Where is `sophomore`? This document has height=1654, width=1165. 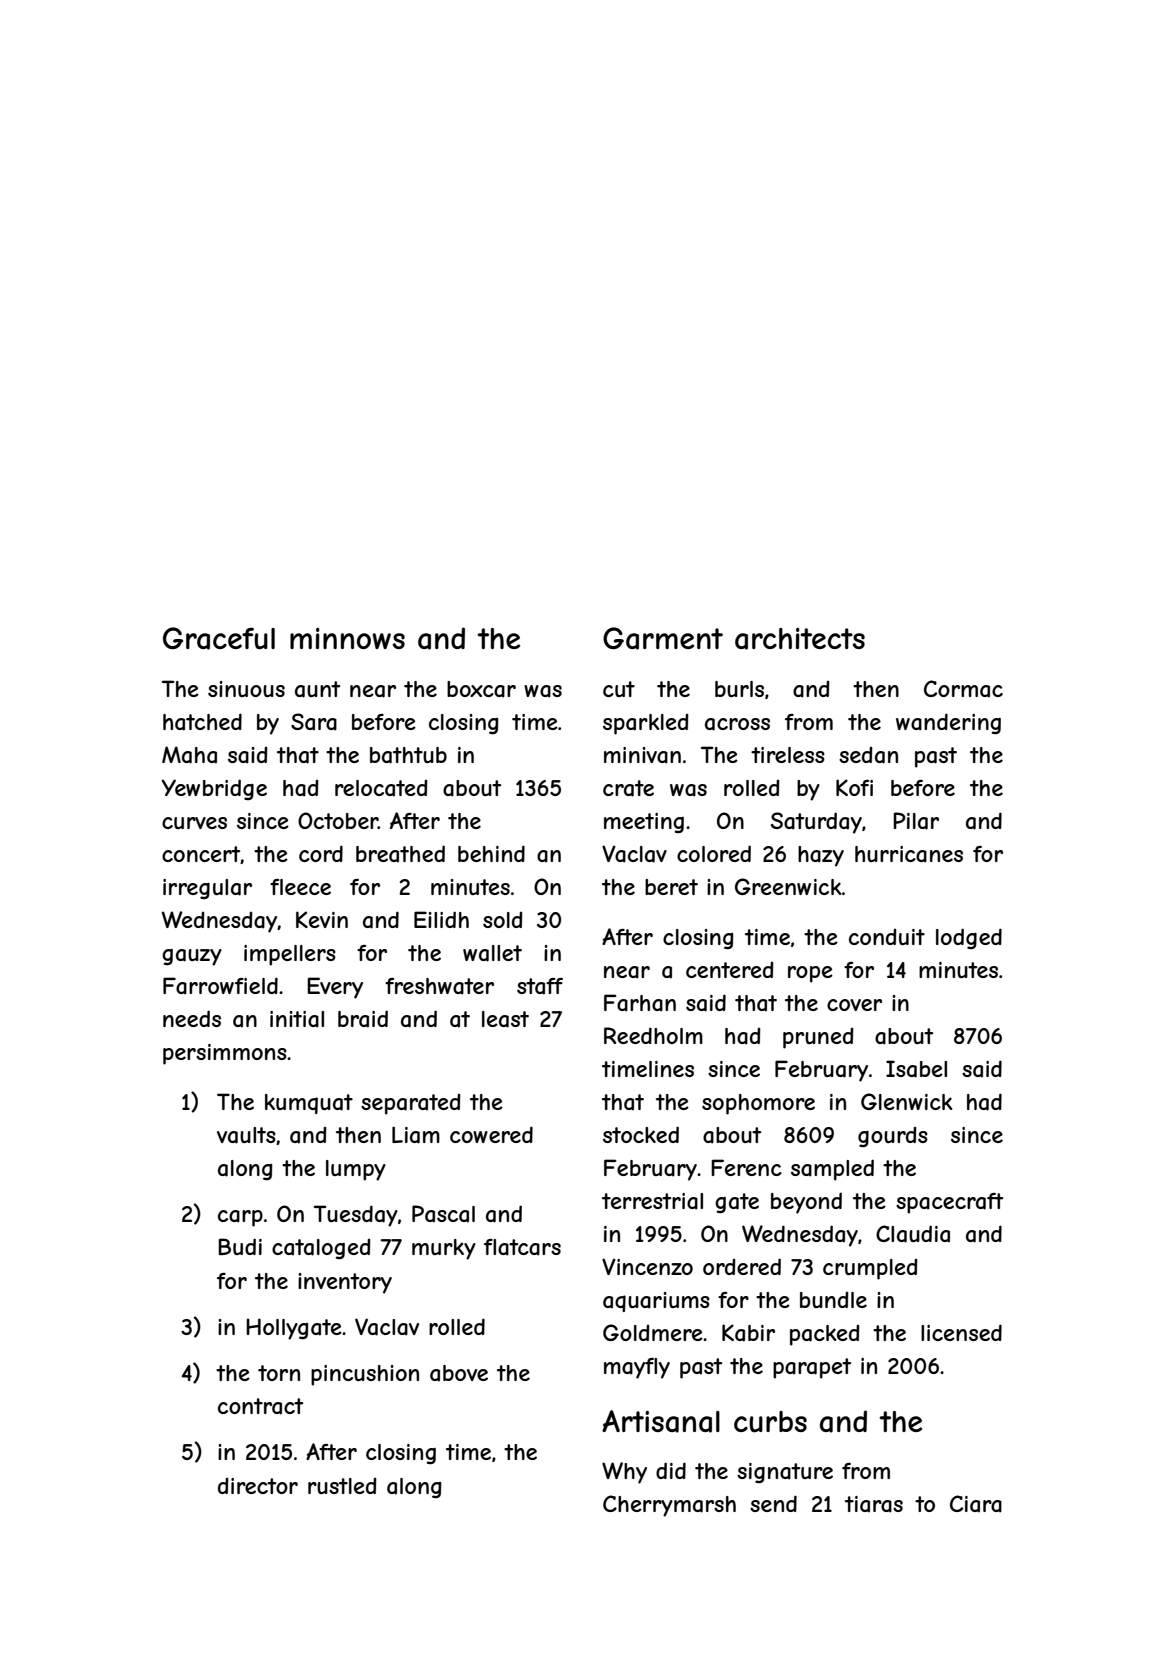 sophomore is located at coordinates (758, 1104).
